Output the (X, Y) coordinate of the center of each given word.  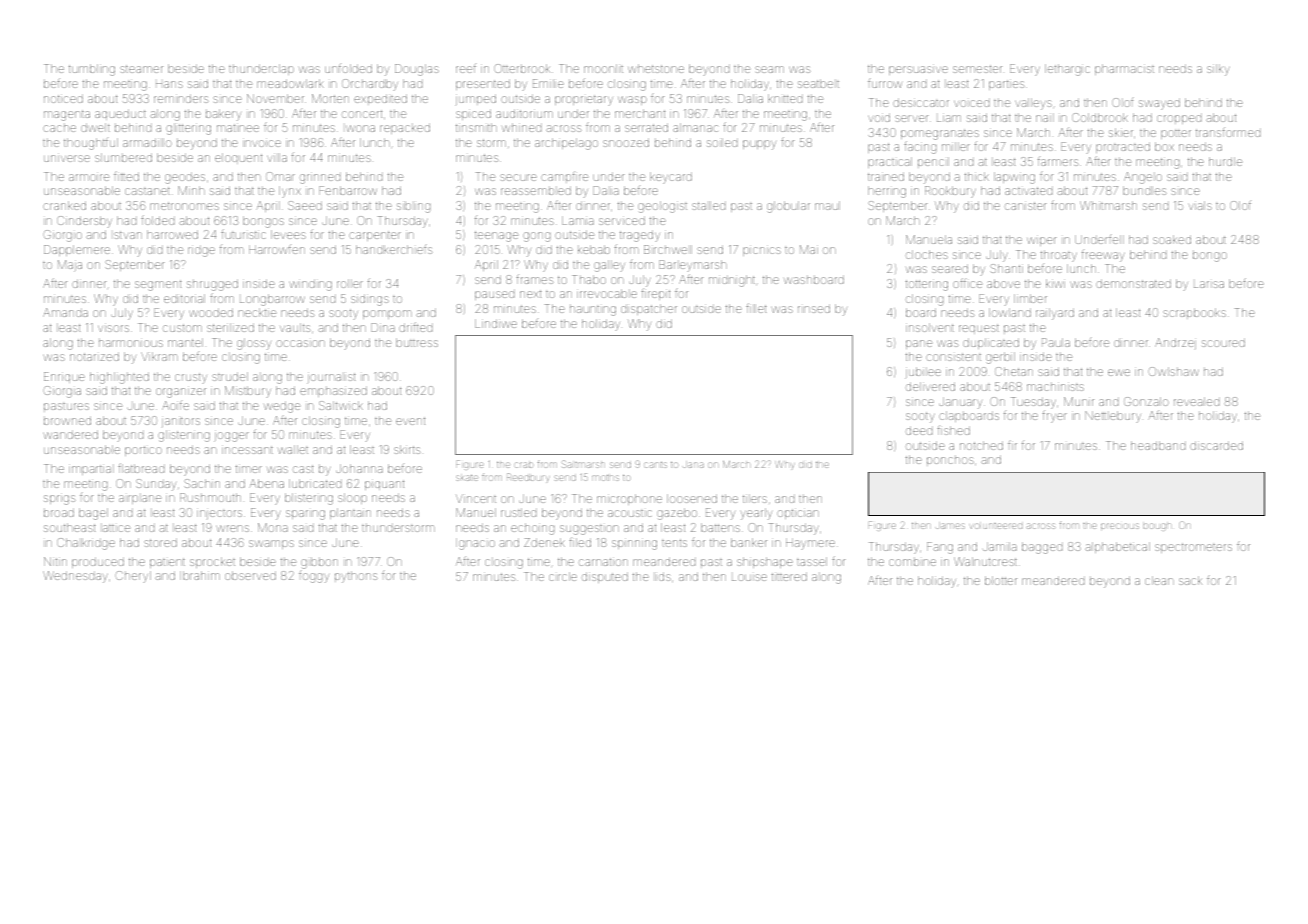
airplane (140, 499)
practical (890, 162)
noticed (63, 98)
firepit (655, 294)
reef (466, 69)
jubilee (923, 373)
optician (798, 513)
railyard (1055, 314)
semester (977, 69)
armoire (89, 177)
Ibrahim (200, 575)
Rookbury (950, 192)
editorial (184, 298)
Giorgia (62, 392)
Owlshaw (1173, 371)
